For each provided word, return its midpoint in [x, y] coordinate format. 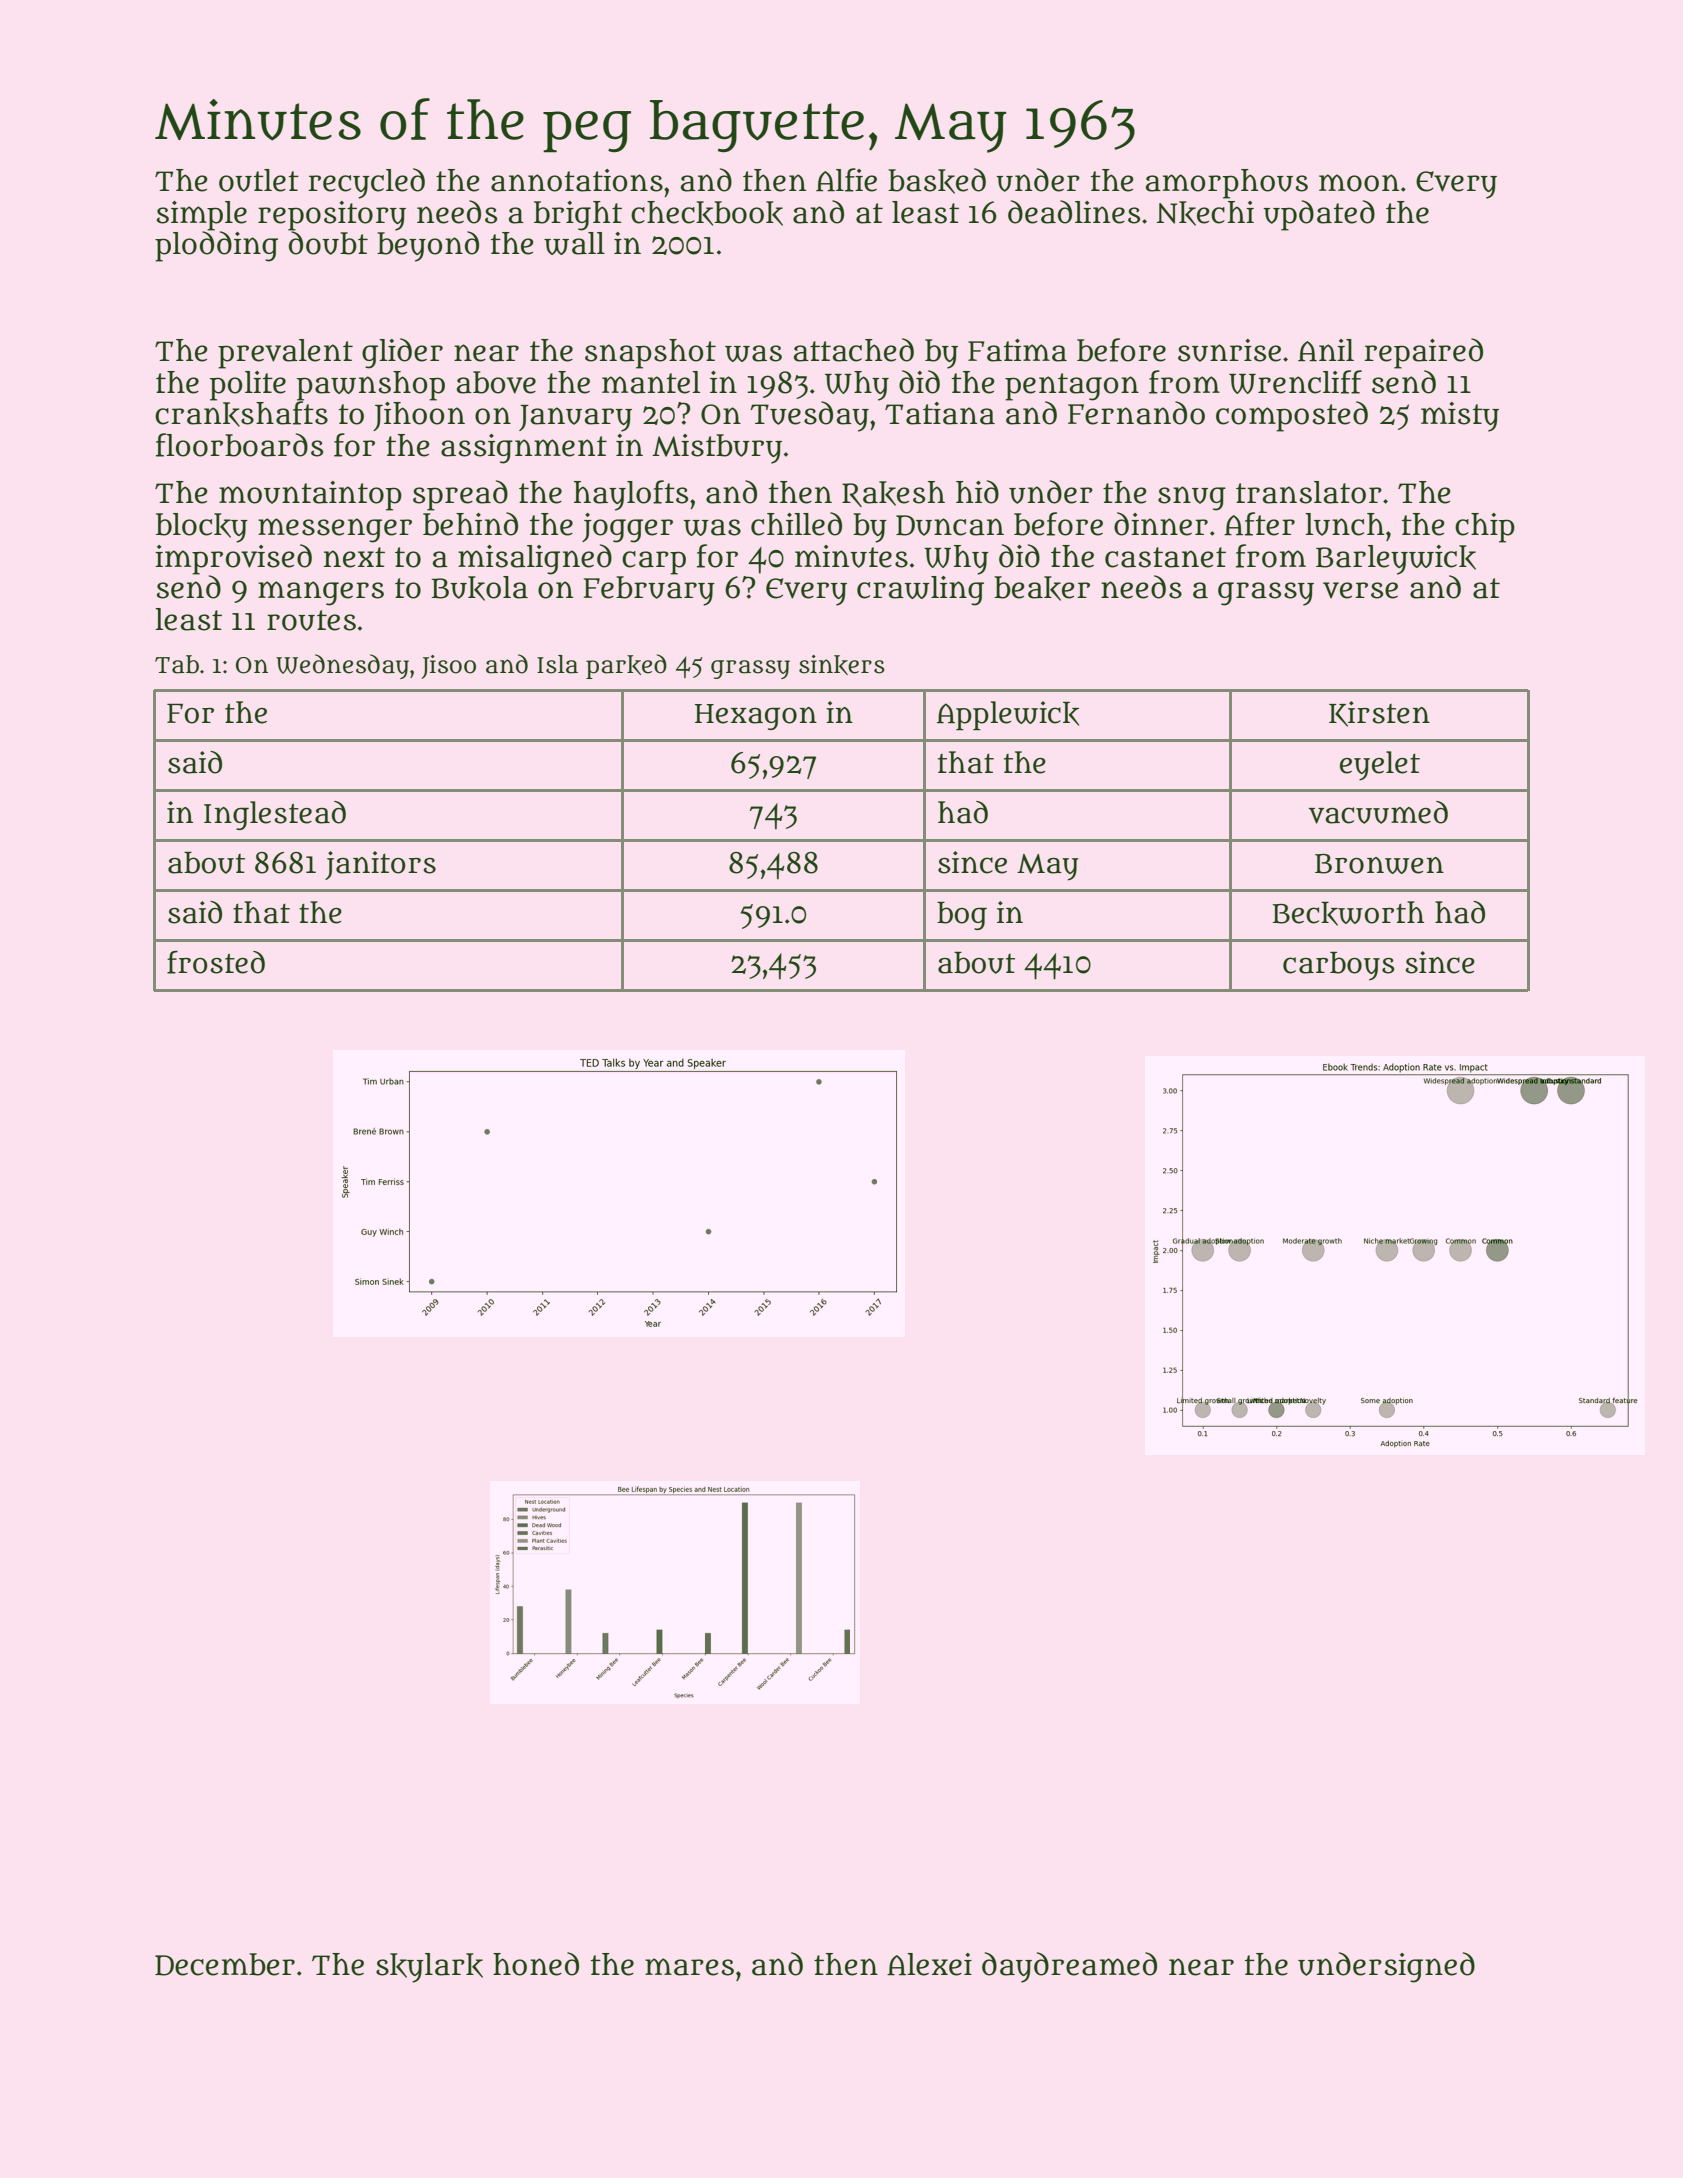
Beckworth [1348, 913]
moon [1359, 183]
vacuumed [1378, 812]
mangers [321, 593]
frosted [216, 962]
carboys [1339, 966]
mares [689, 1967]
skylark [429, 1968]
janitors [380, 865]
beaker [1042, 588]
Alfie [846, 180]
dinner [1161, 524]
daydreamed [1069, 1967]
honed [536, 1964]
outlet [259, 180]
